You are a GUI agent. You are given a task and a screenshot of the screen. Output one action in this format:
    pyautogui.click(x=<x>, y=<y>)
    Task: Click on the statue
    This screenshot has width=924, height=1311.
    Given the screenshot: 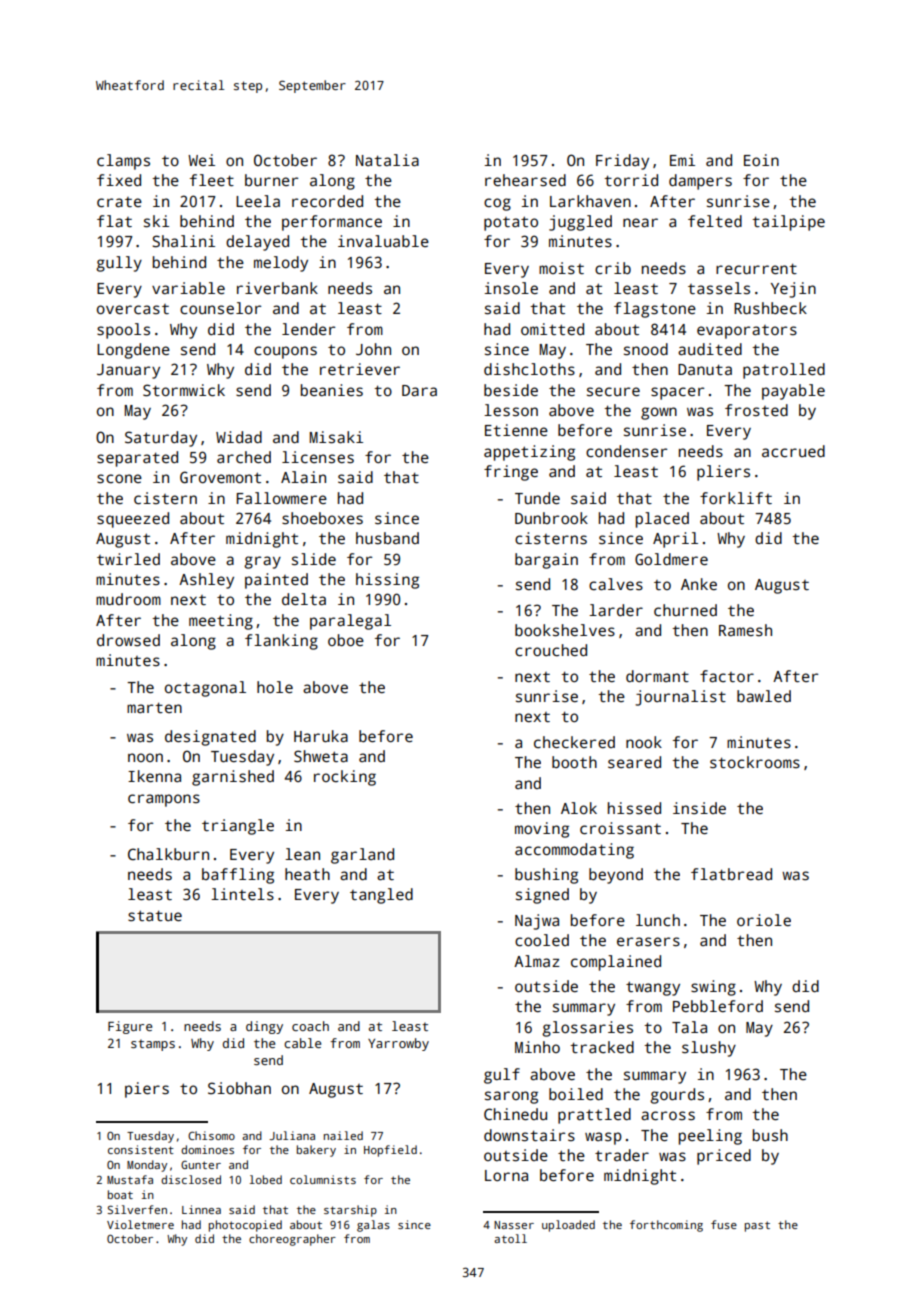 What is the action you would take?
    pyautogui.click(x=155, y=915)
